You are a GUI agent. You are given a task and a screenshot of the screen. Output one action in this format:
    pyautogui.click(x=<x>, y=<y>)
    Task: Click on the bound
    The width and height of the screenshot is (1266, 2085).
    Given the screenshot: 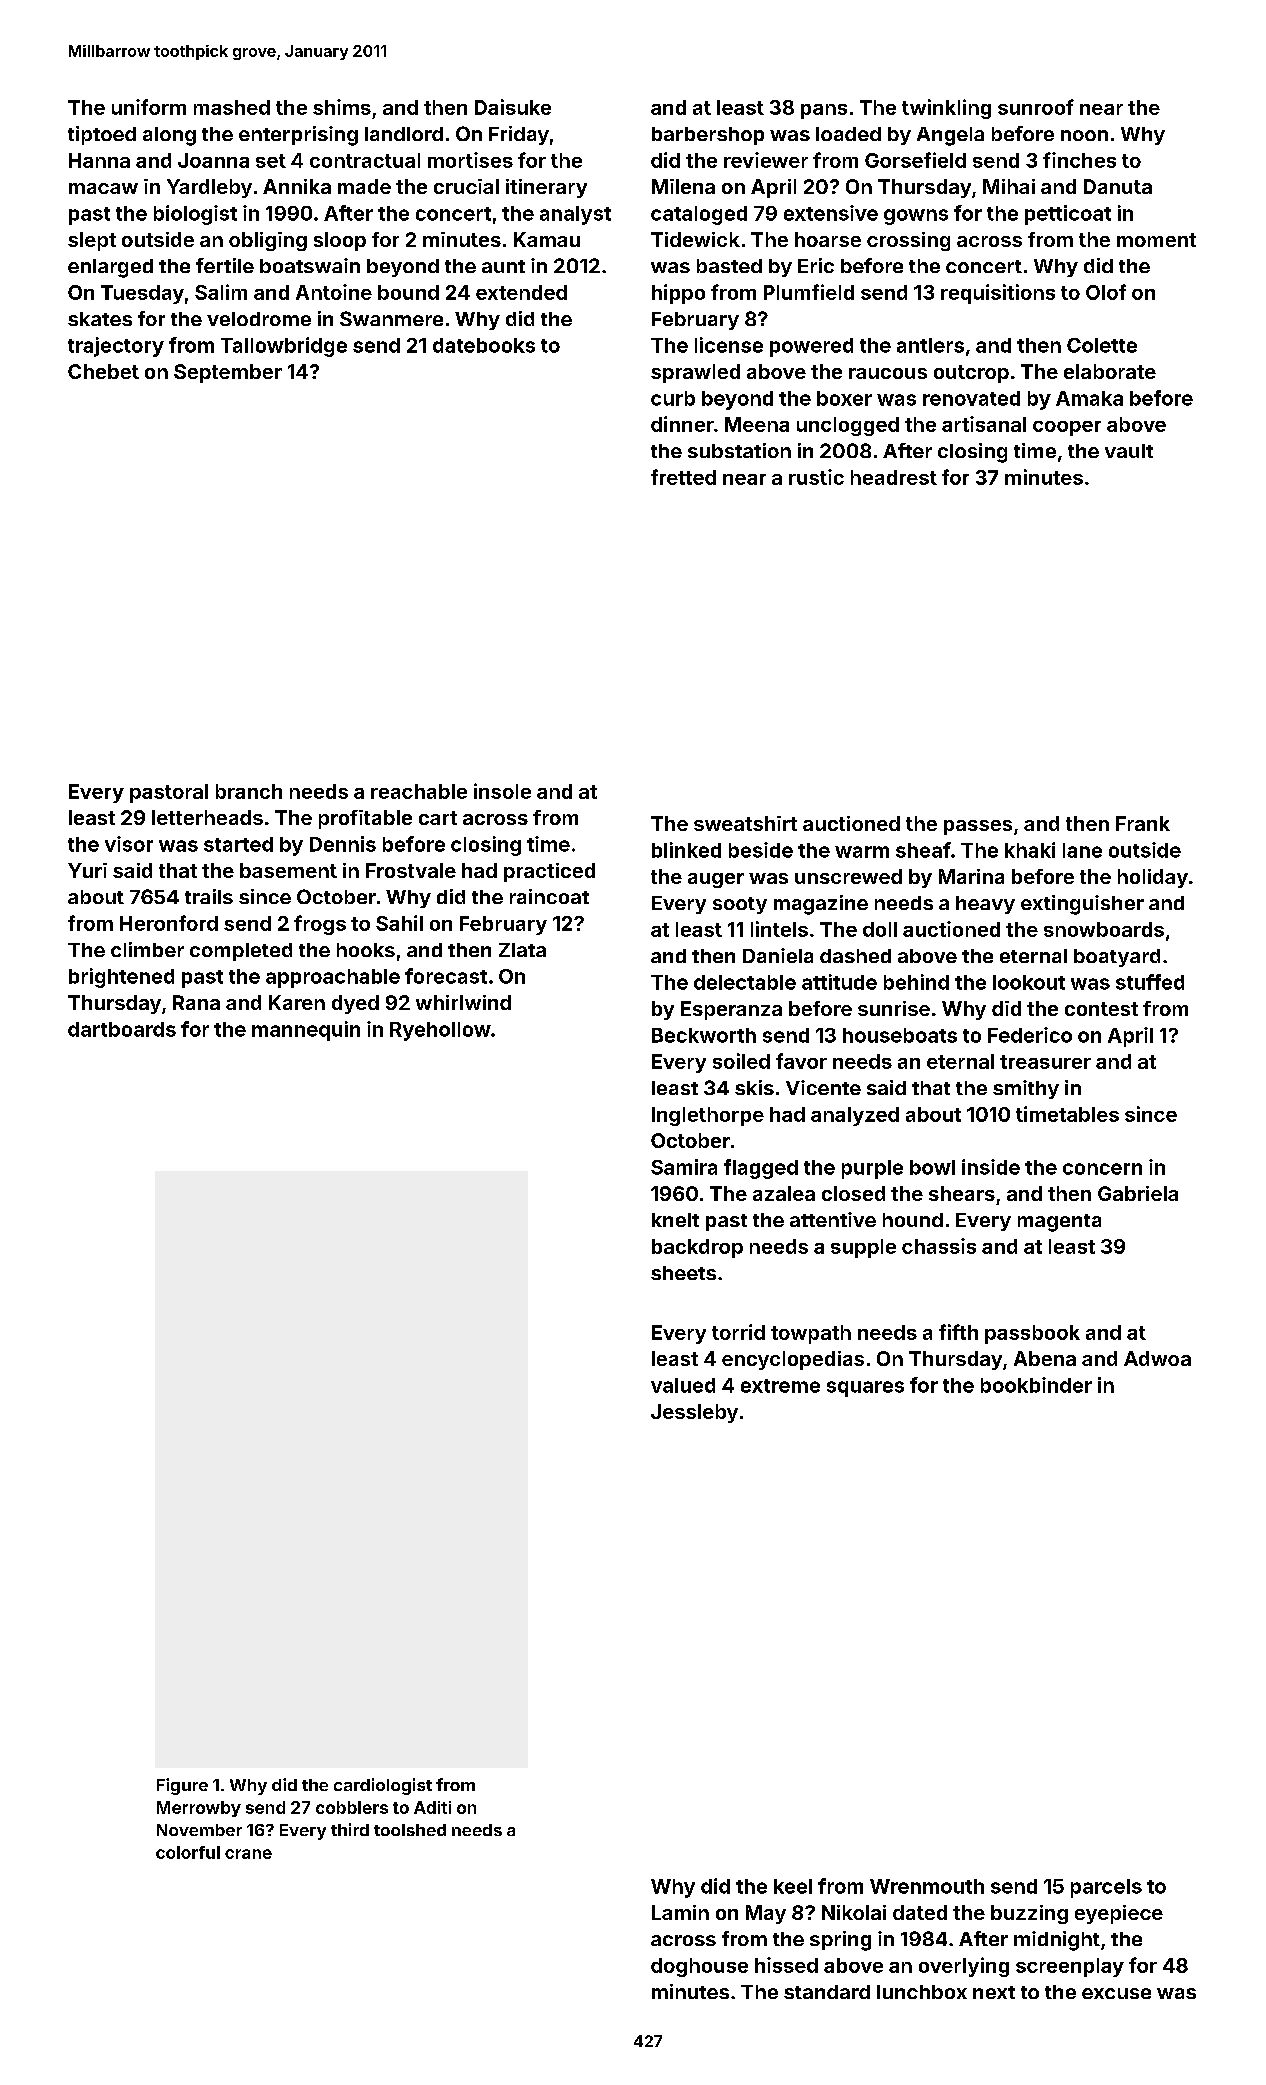 What is the action you would take?
    pyautogui.click(x=408, y=292)
